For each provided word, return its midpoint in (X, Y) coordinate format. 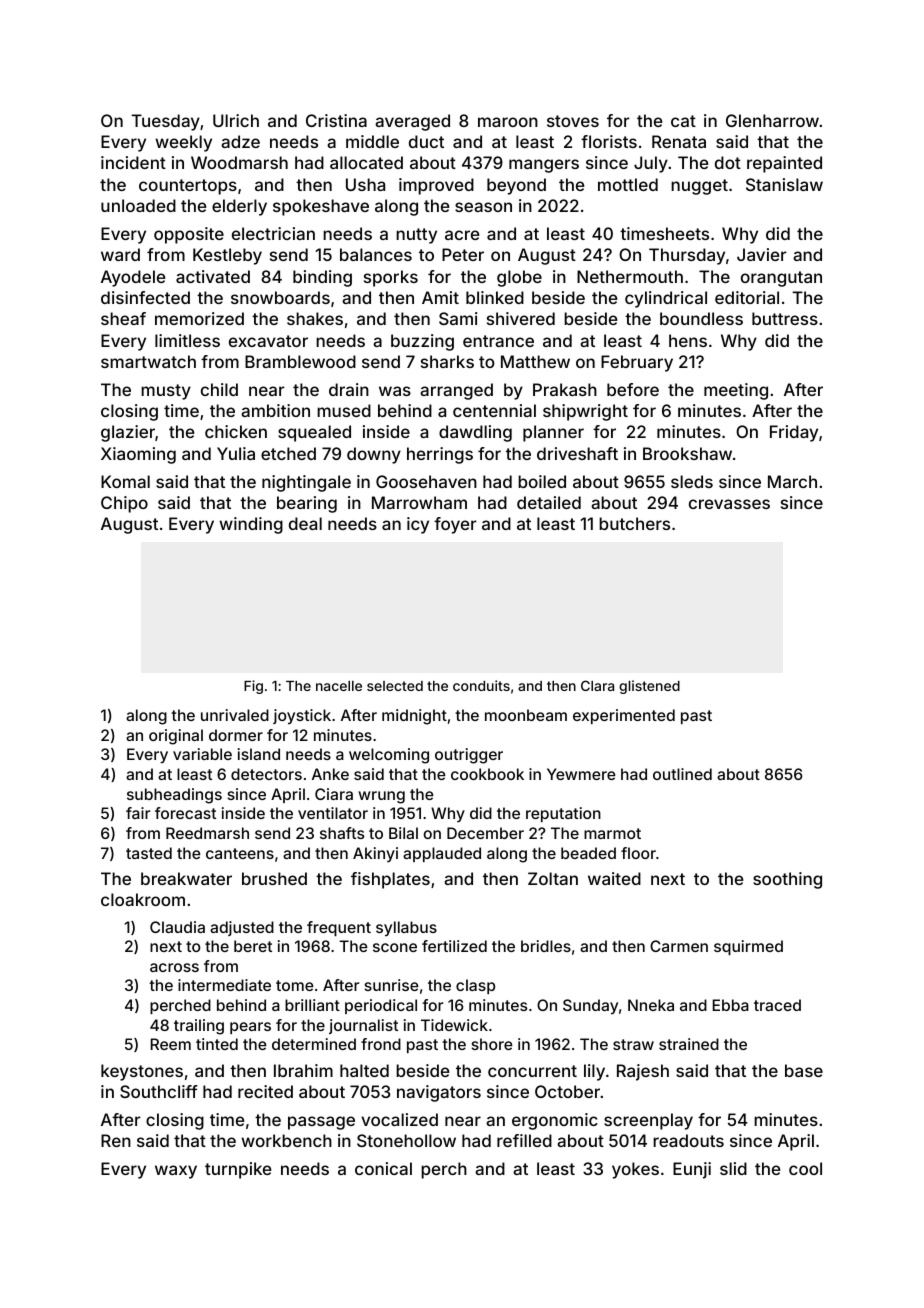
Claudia (177, 927)
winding (251, 525)
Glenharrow (772, 120)
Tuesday (165, 122)
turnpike (238, 1170)
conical (383, 1168)
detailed (549, 502)
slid (733, 1168)
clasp (475, 986)
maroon (508, 122)
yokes (635, 1170)
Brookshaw (687, 453)
